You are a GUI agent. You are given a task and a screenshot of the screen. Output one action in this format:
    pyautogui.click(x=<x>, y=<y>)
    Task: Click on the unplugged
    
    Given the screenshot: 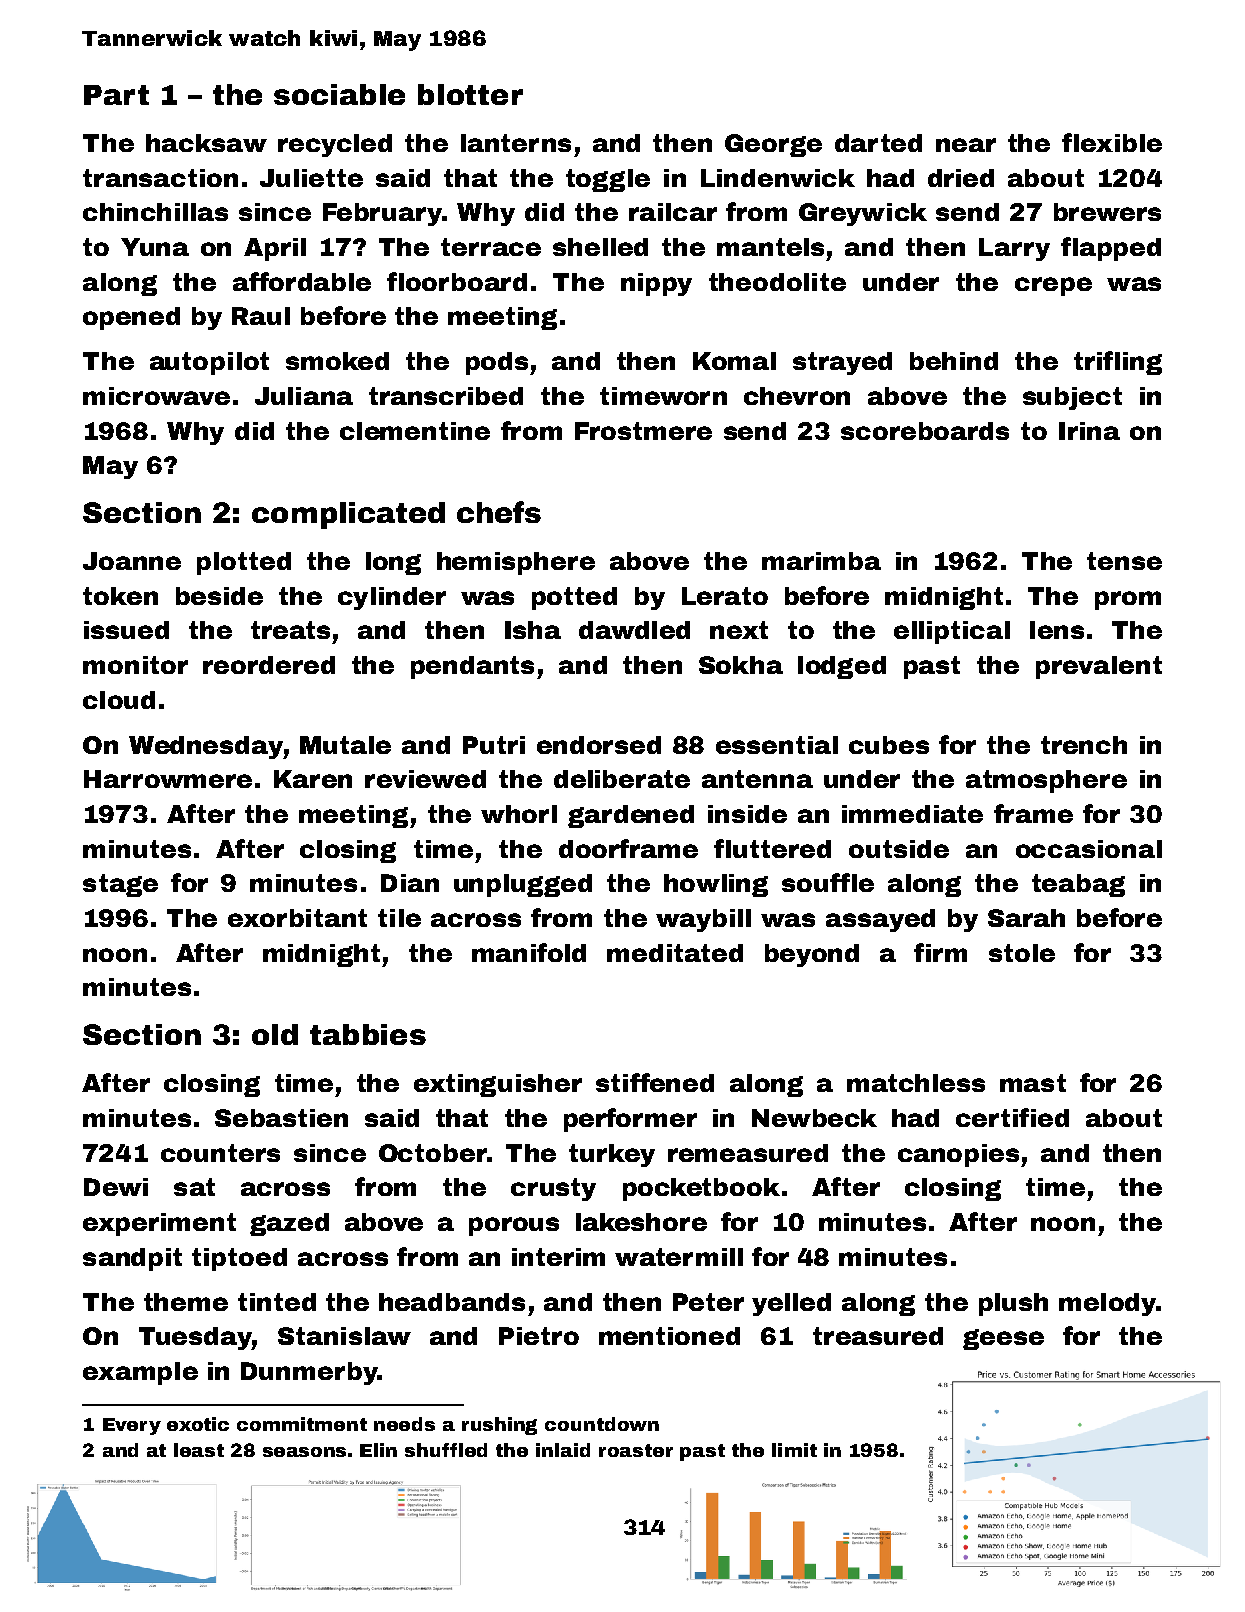 What is the action you would take?
    pyautogui.click(x=523, y=885)
